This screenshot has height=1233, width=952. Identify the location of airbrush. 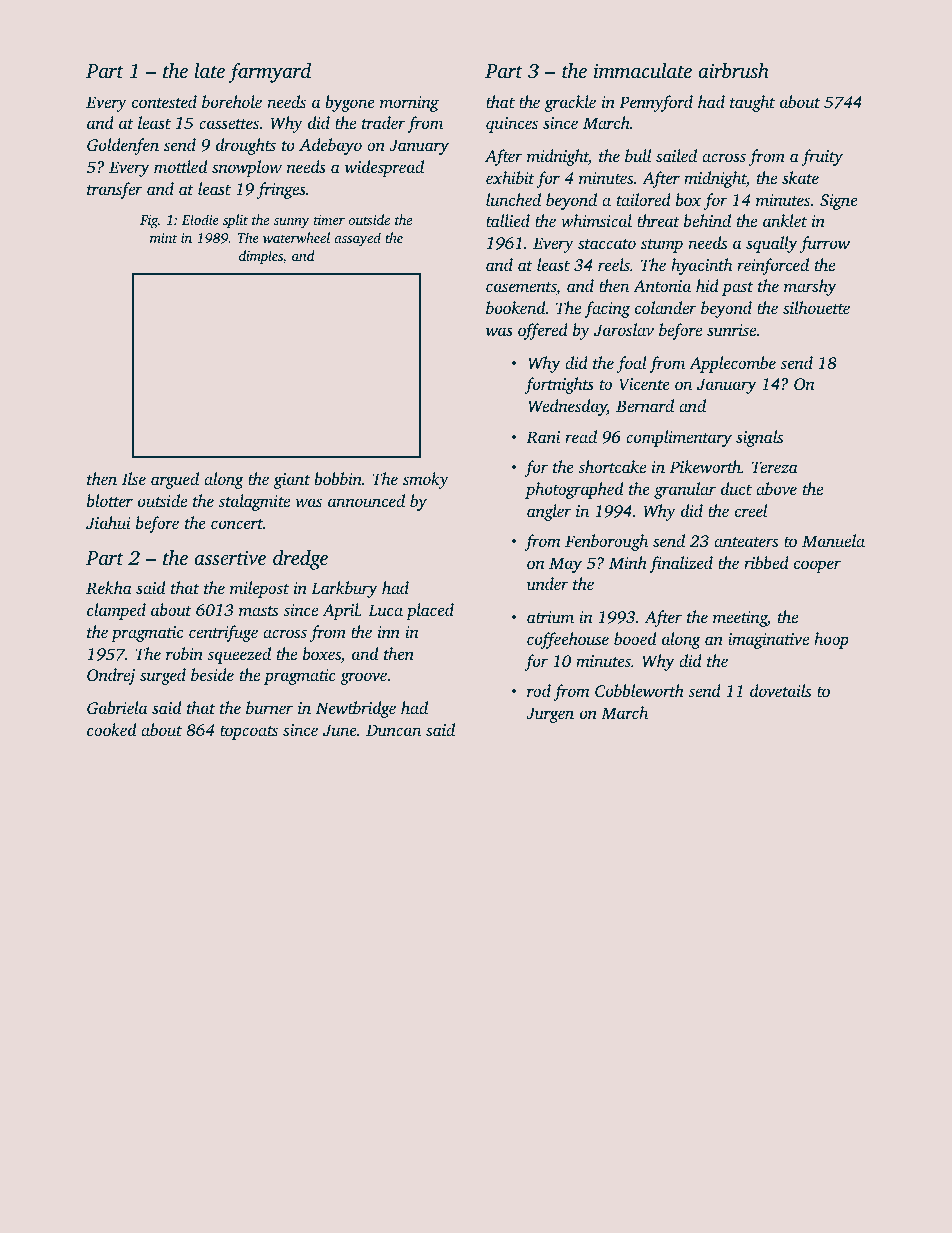
(733, 70).
